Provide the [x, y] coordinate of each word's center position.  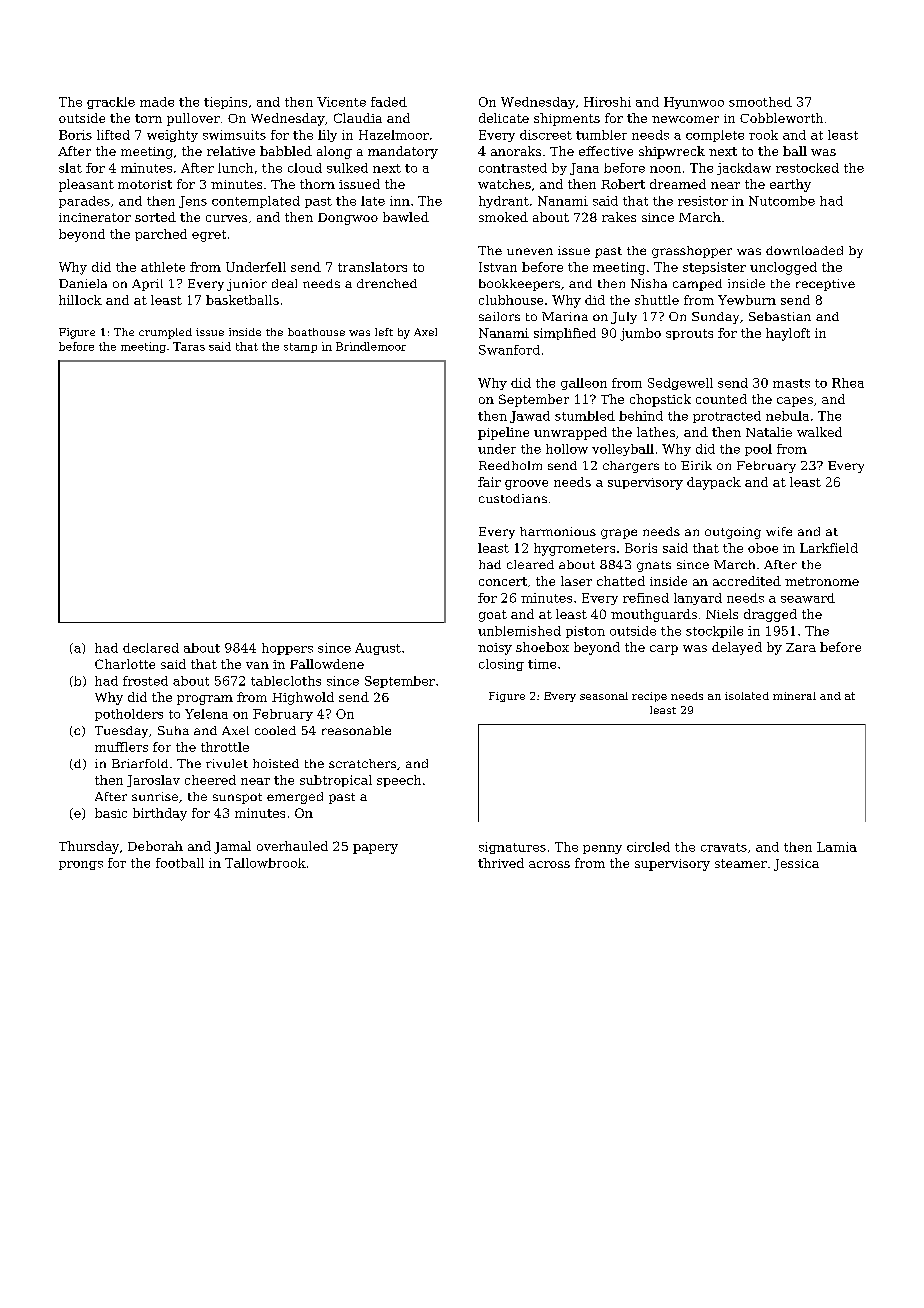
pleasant [86, 185]
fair [489, 482]
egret [209, 236]
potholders [129, 715]
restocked [807, 168]
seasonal [604, 696]
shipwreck [672, 152]
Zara [801, 647]
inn [400, 201]
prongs [81, 865]
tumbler [601, 135]
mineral [794, 696]
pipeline [503, 433]
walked [819, 432]
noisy [495, 649]
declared [151, 648]
